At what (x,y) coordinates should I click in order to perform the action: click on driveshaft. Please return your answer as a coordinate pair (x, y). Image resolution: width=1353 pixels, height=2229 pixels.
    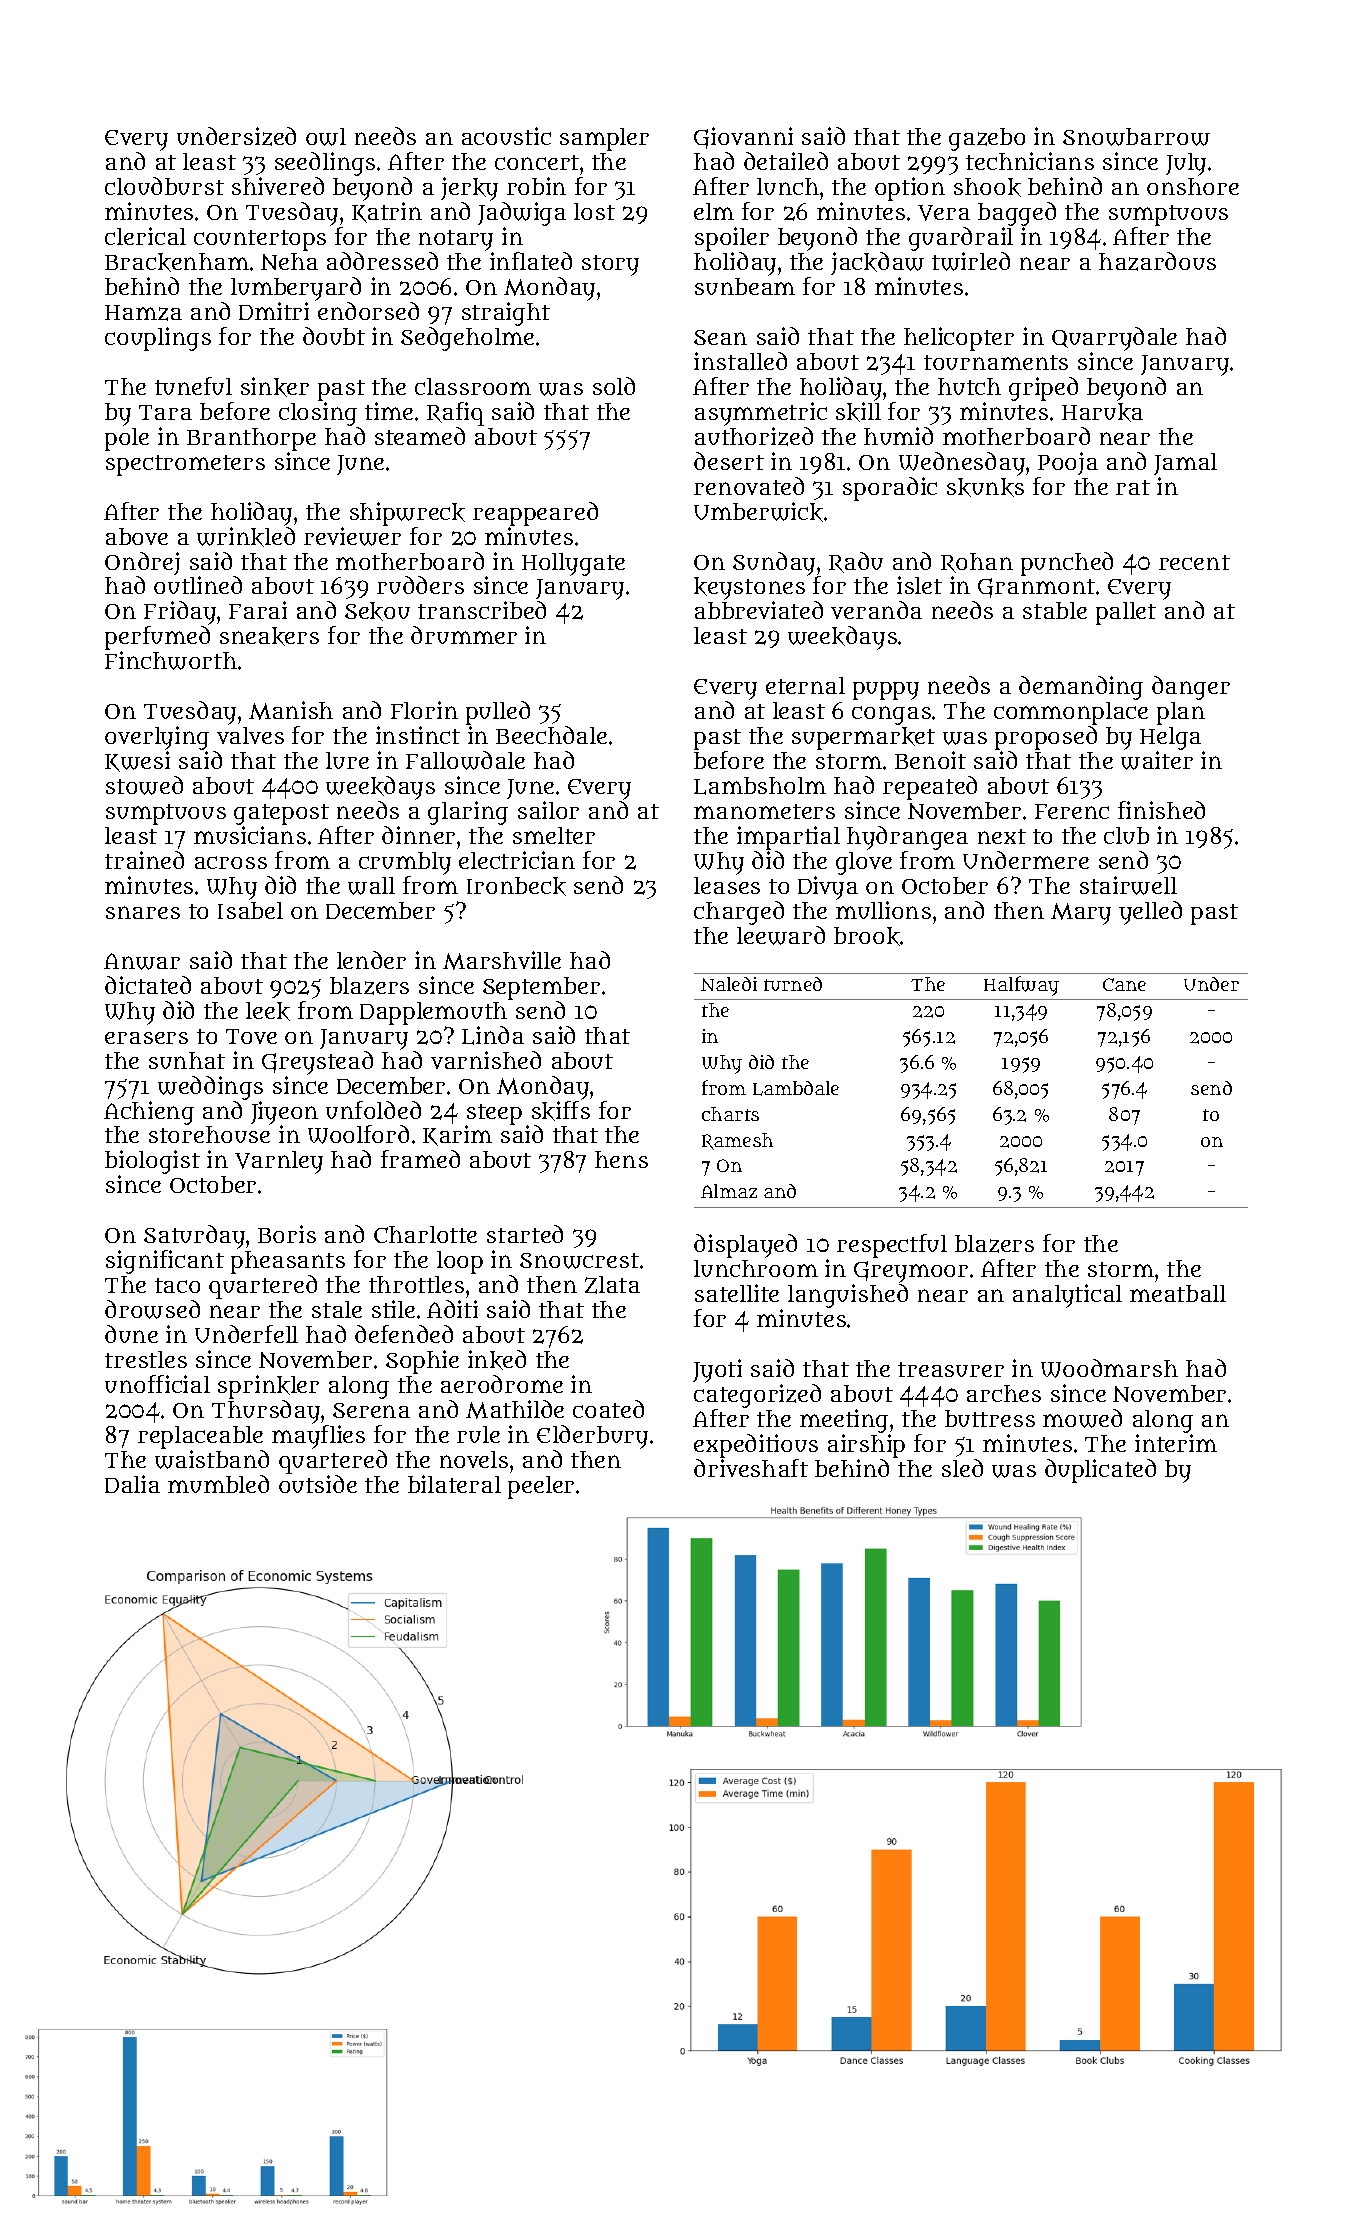
    Looking at the image, I should click on (751, 1468).
